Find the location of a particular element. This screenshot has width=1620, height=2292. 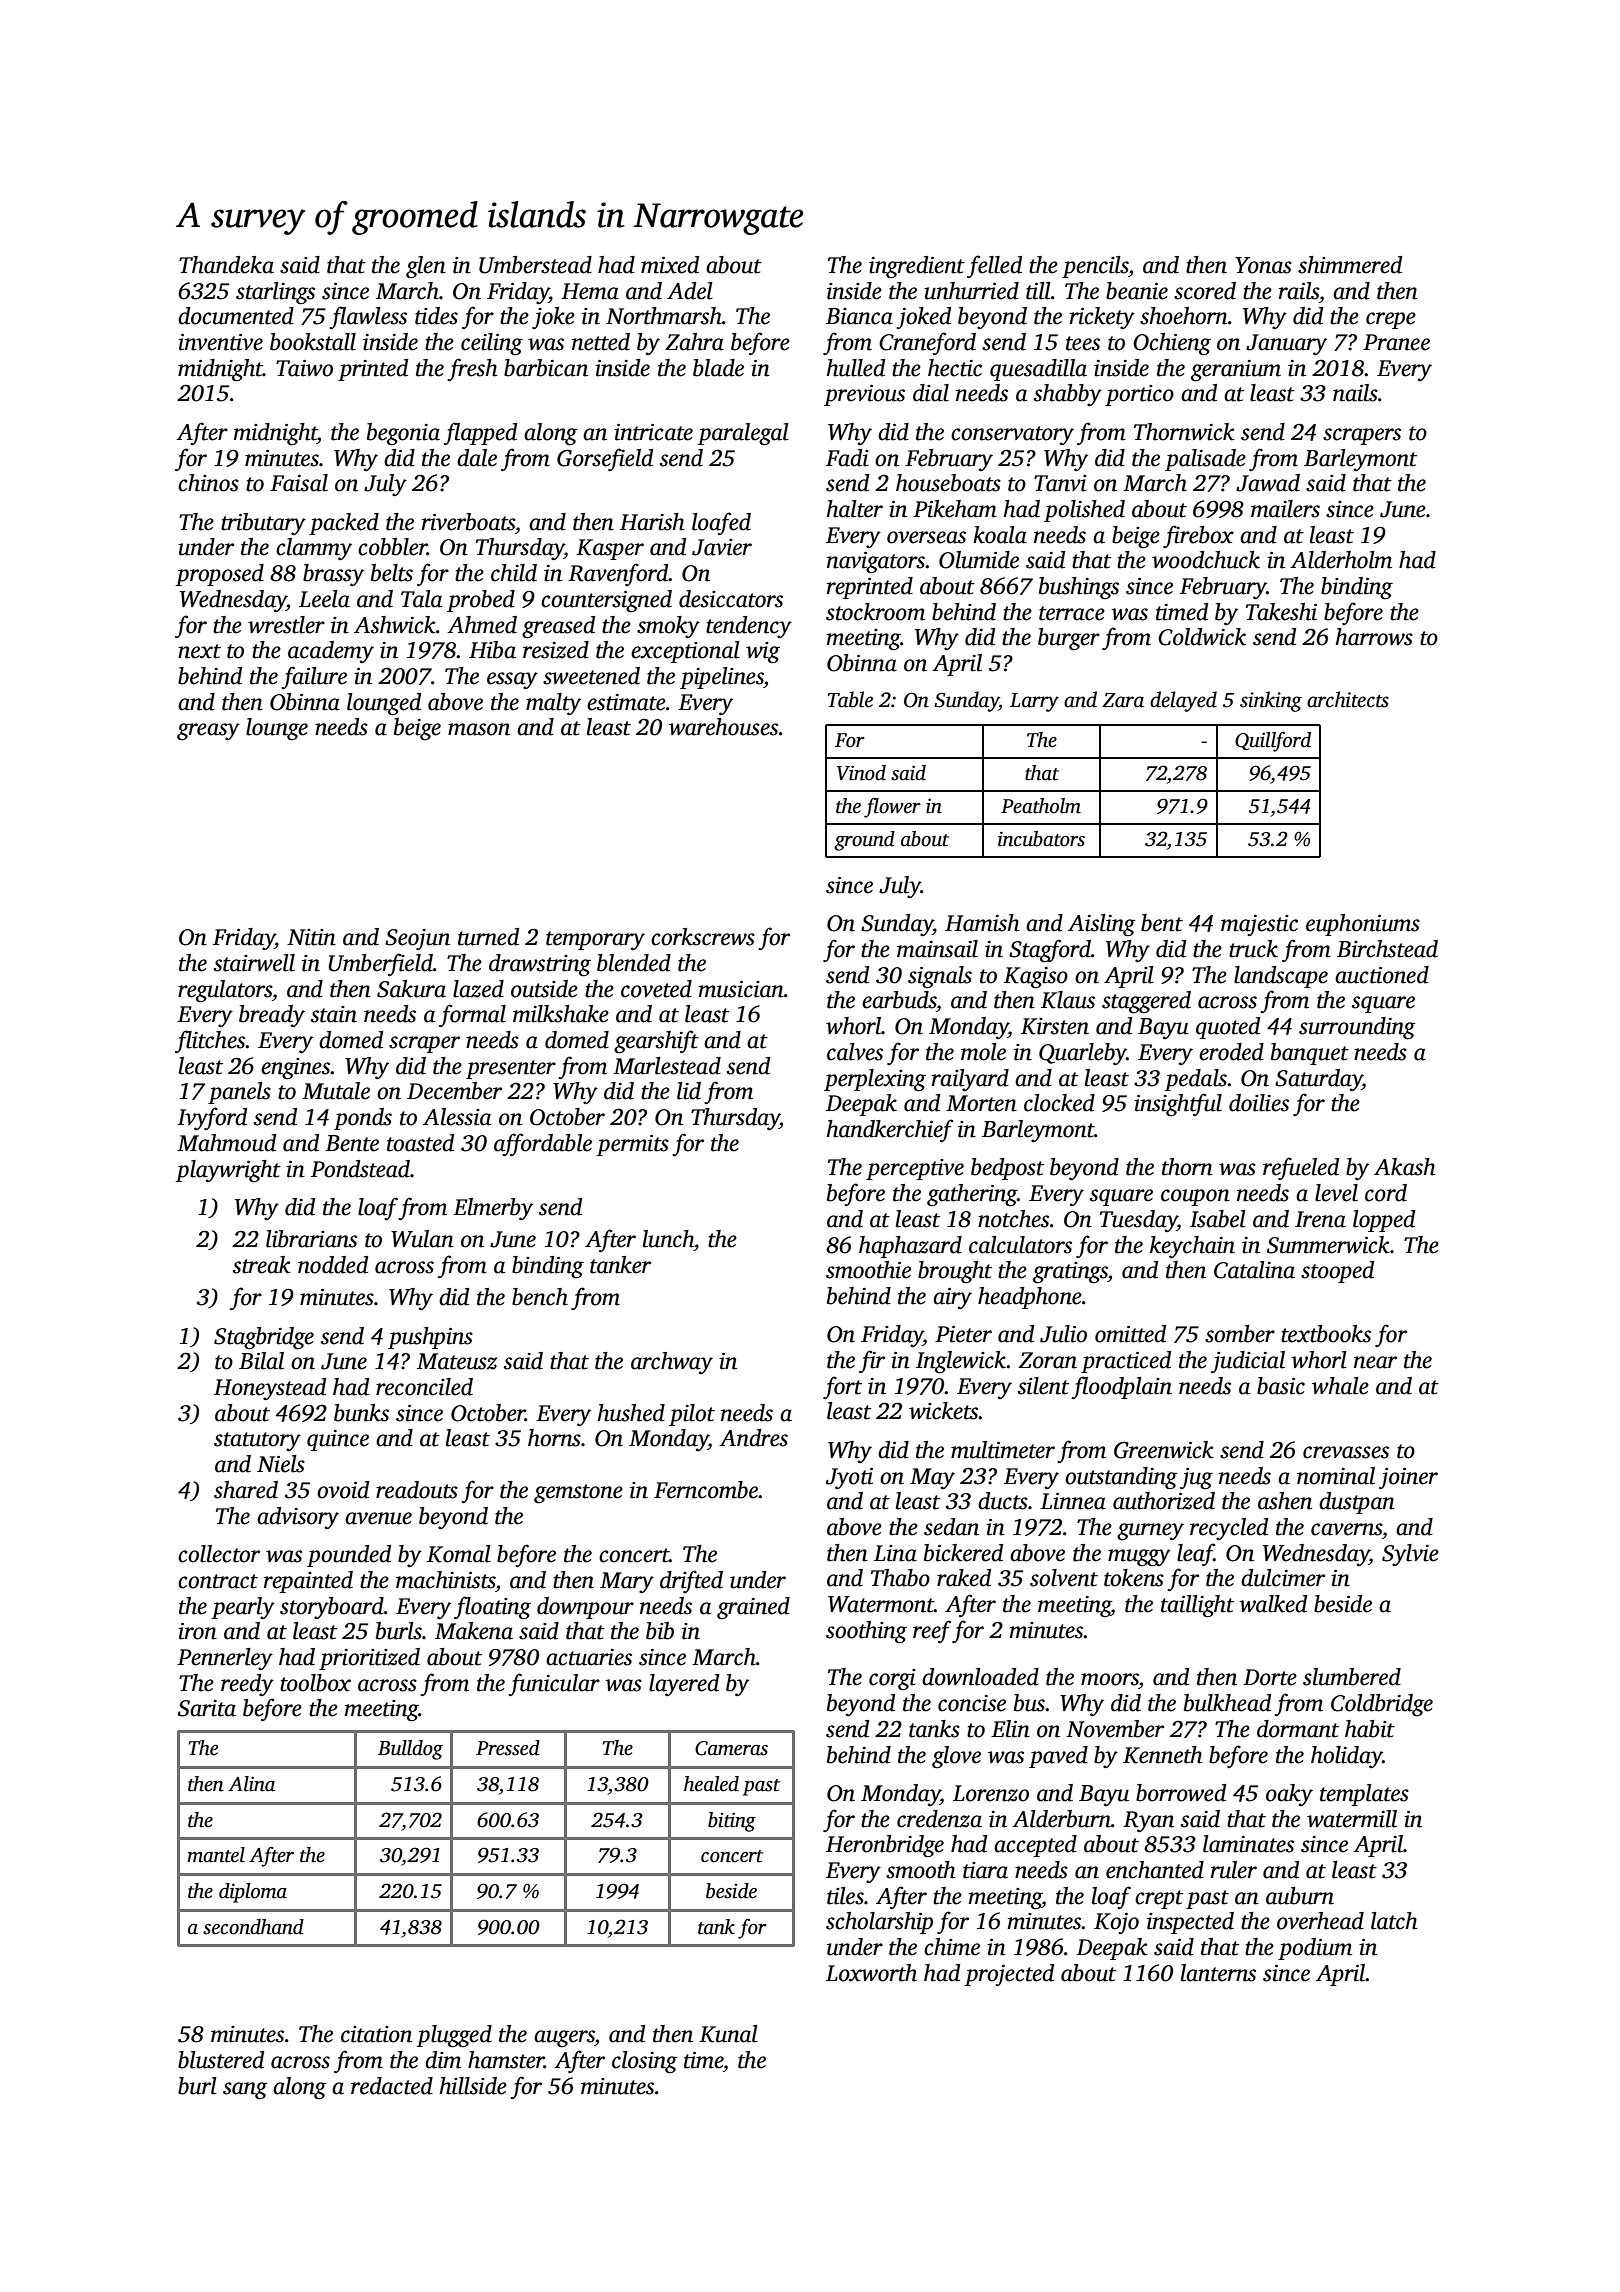

Sarita is located at coordinates (207, 1708).
